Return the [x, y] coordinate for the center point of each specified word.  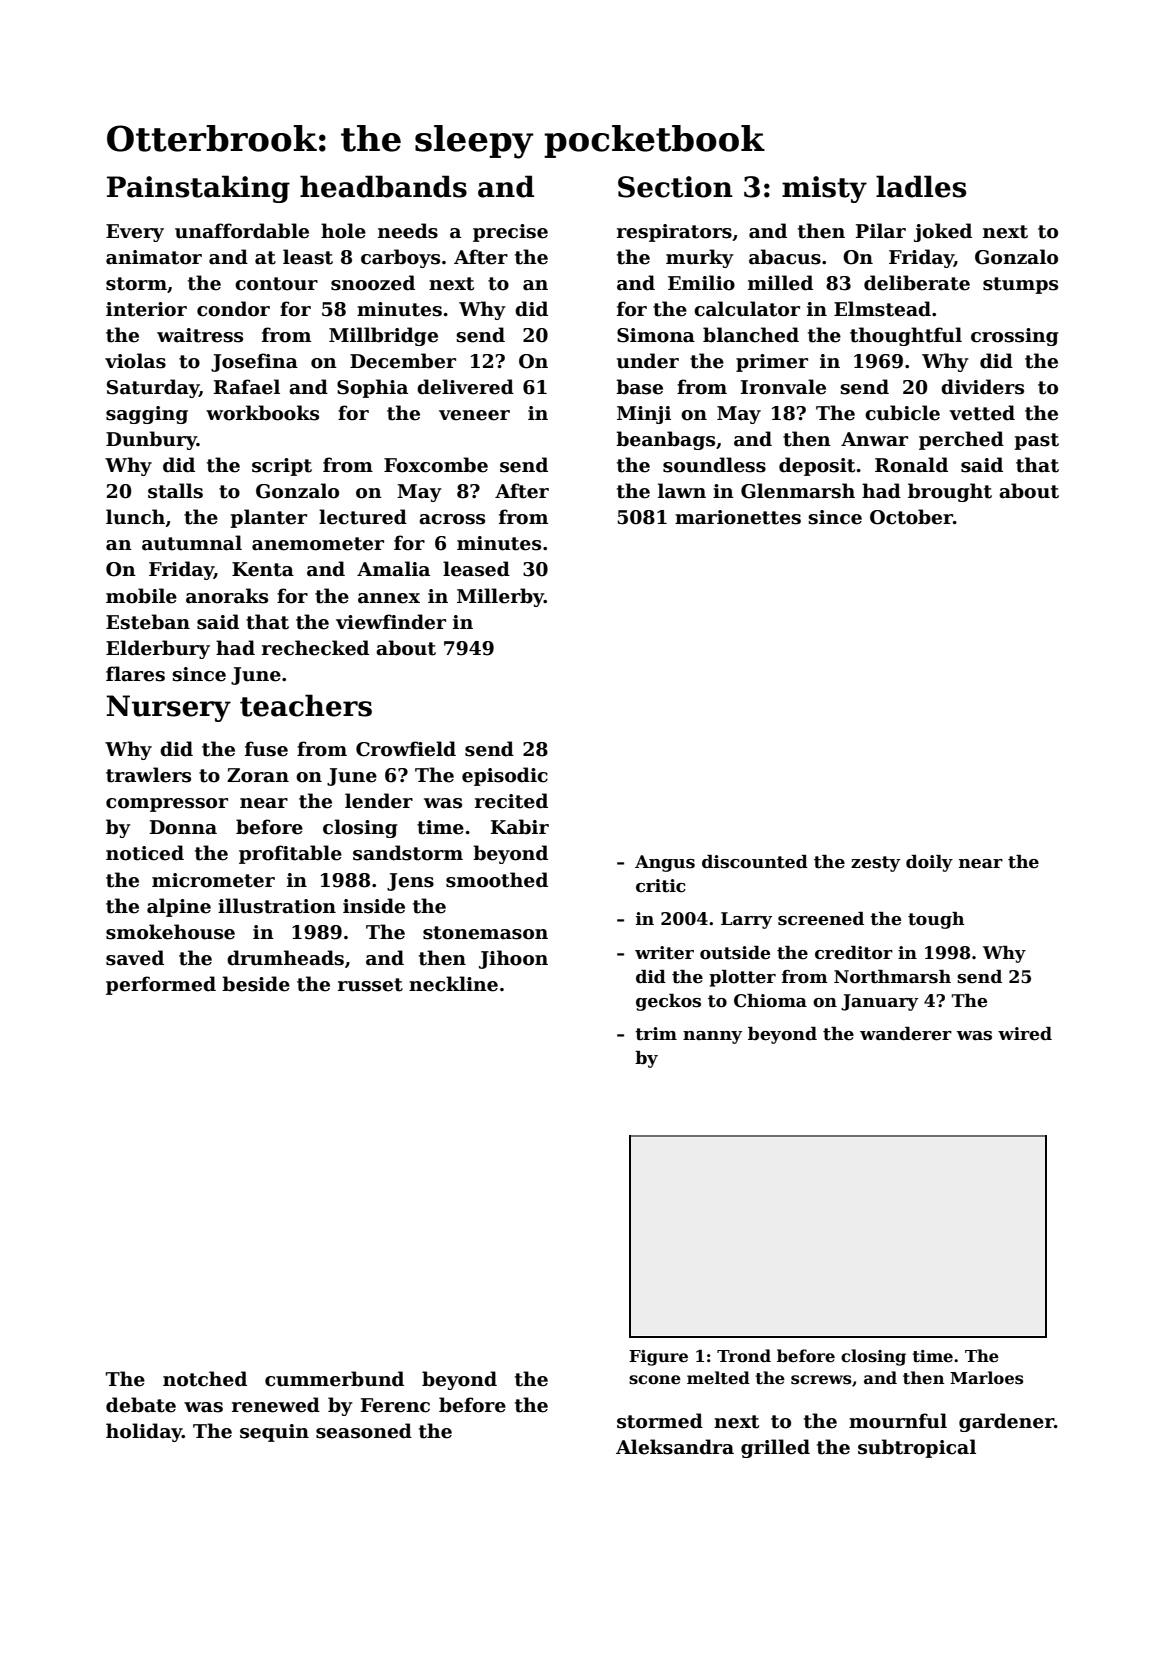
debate [141, 1405]
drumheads [285, 958]
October [911, 517]
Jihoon [513, 959]
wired [1025, 1034]
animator [154, 257]
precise [510, 233]
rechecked [315, 648]
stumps [1020, 285]
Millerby [500, 597]
